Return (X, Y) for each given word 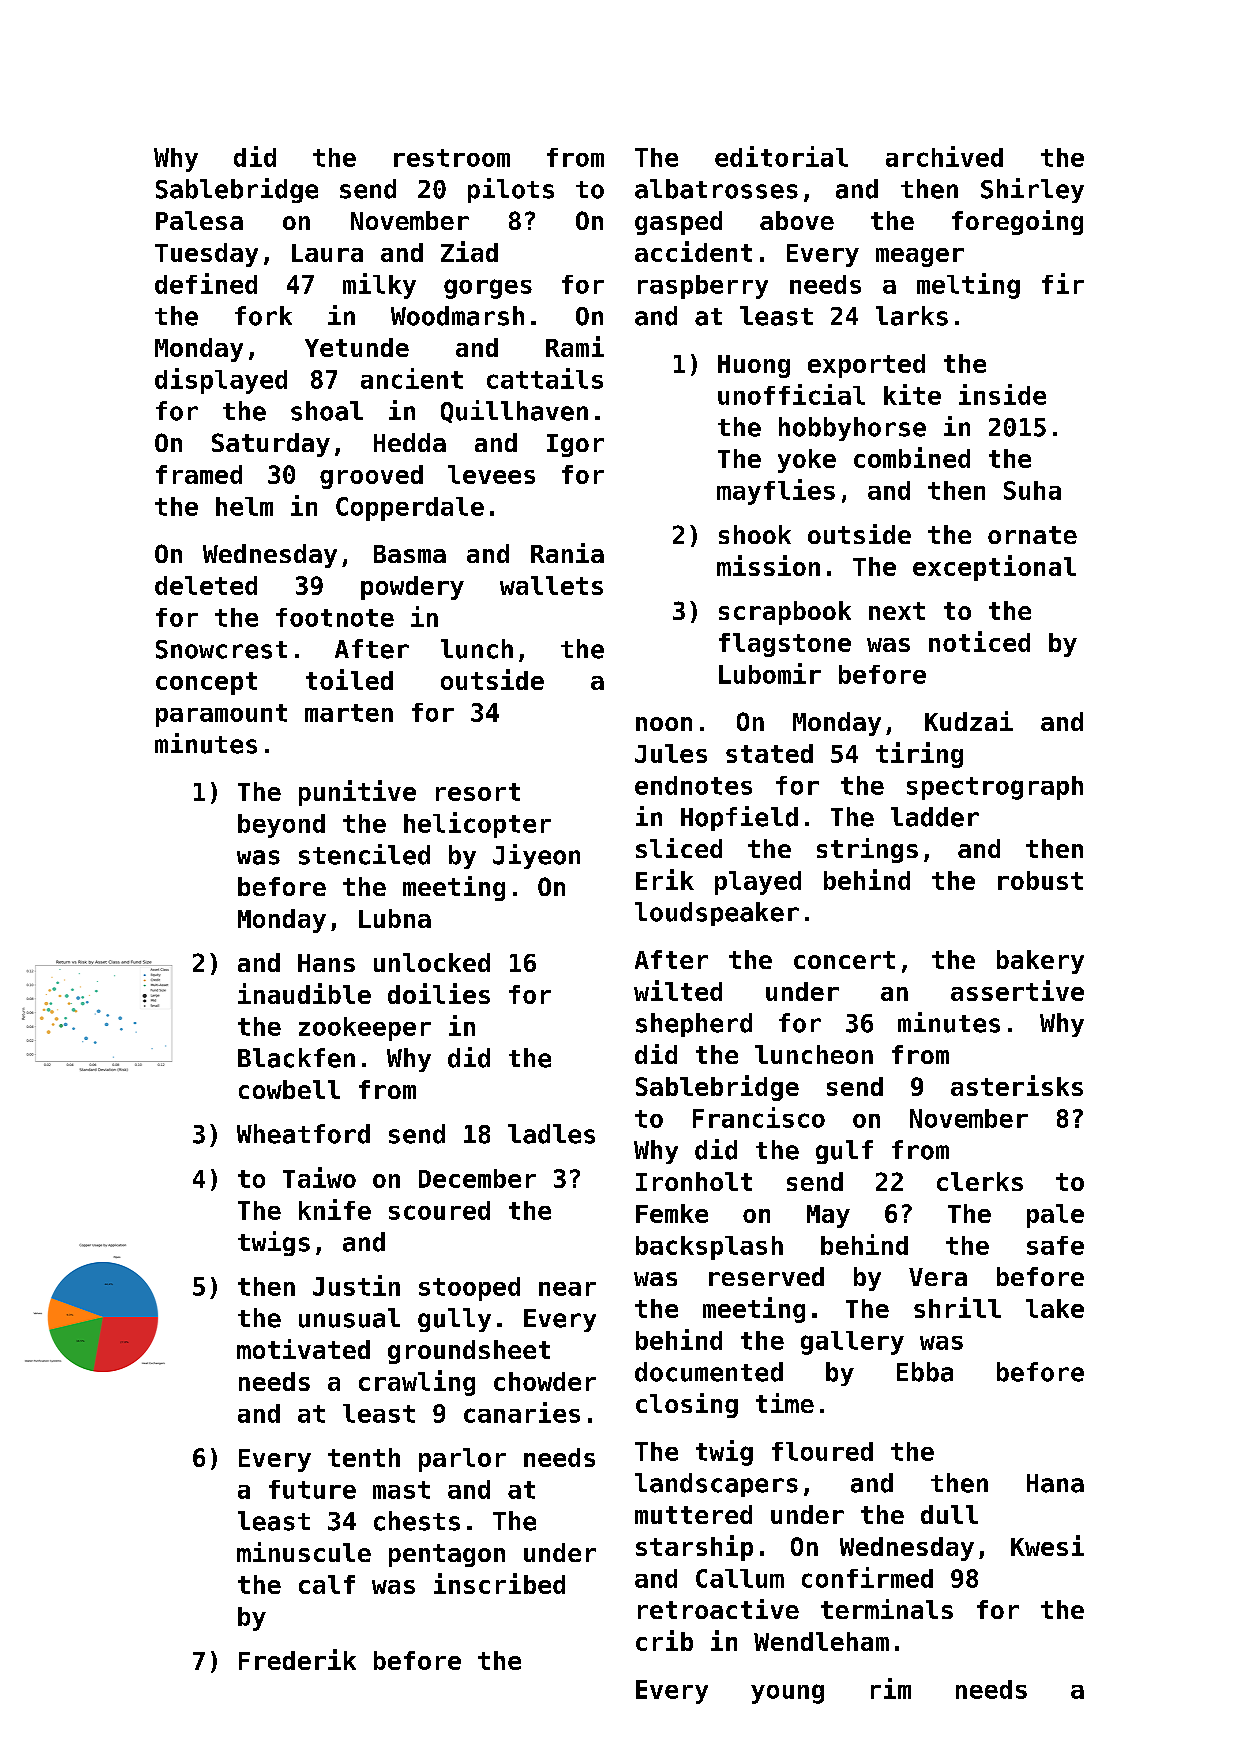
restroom (452, 158)
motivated (303, 1349)
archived (944, 156)
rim (891, 1688)
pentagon (447, 1555)
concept (206, 683)
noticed (979, 641)
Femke (672, 1213)
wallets (551, 585)
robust (1040, 880)
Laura (327, 253)
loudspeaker (717, 914)
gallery (852, 1343)
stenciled (364, 854)
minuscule (304, 1552)
